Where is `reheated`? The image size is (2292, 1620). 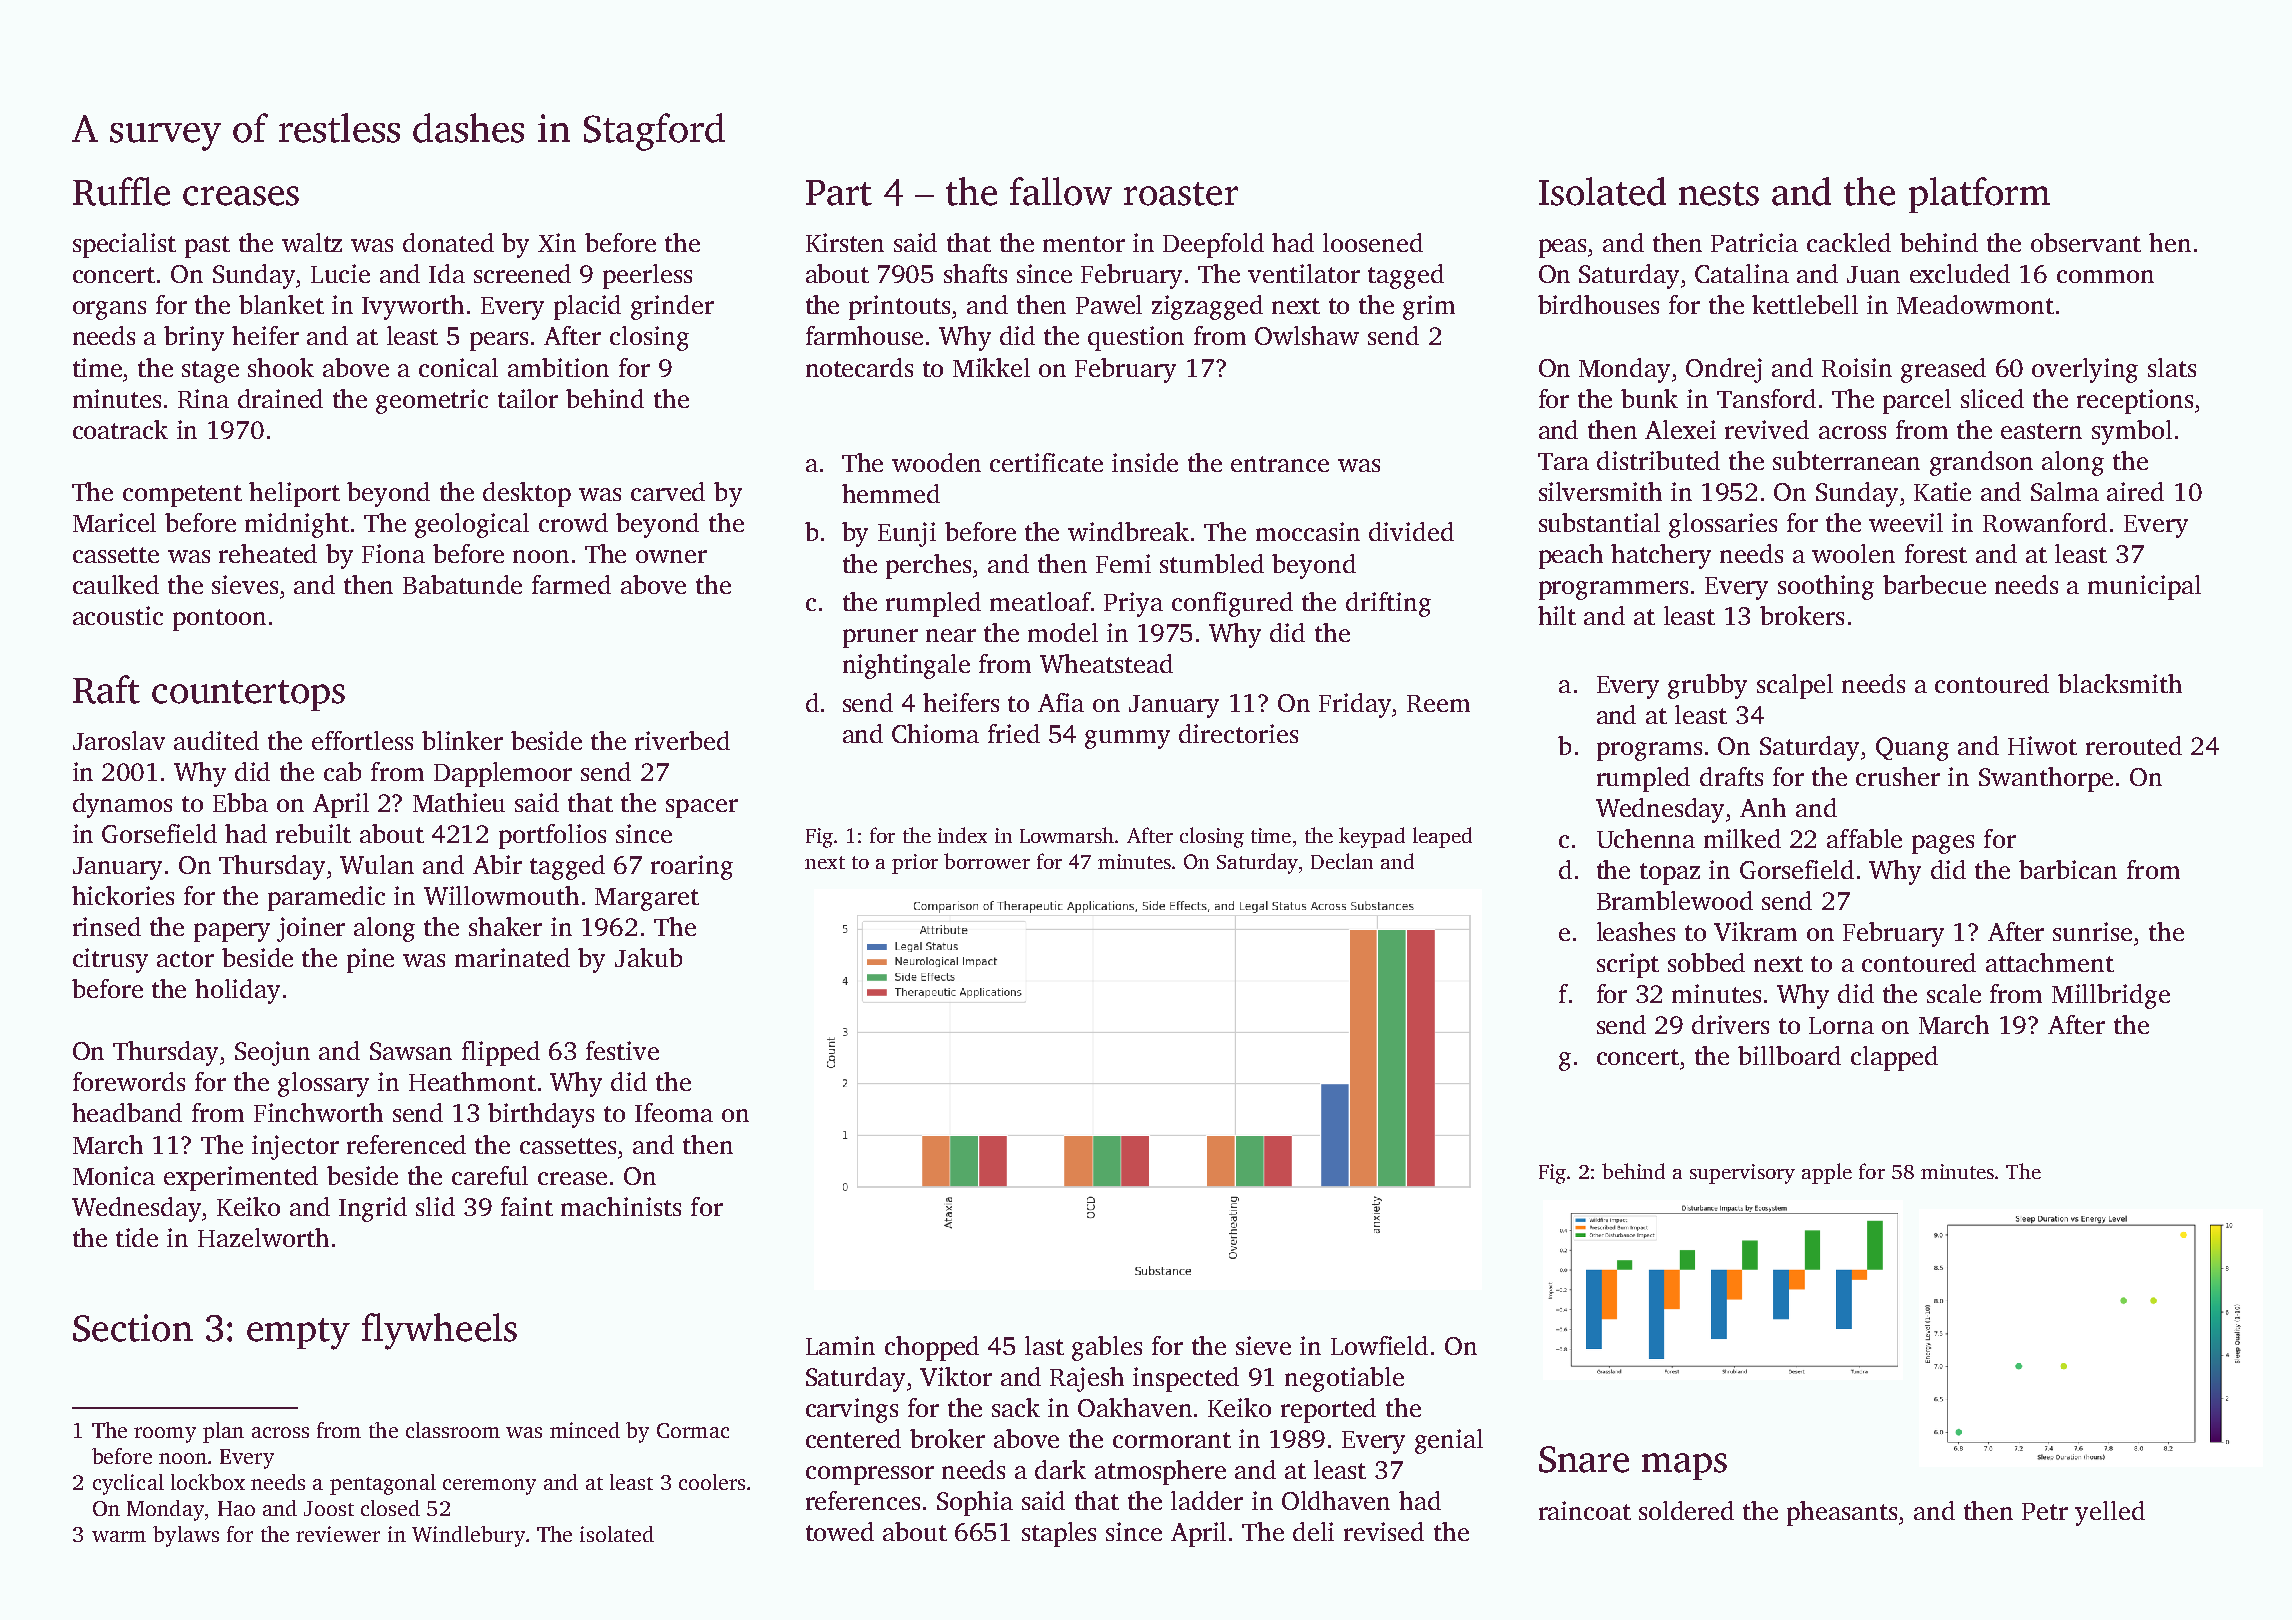 reheated is located at coordinates (268, 553).
